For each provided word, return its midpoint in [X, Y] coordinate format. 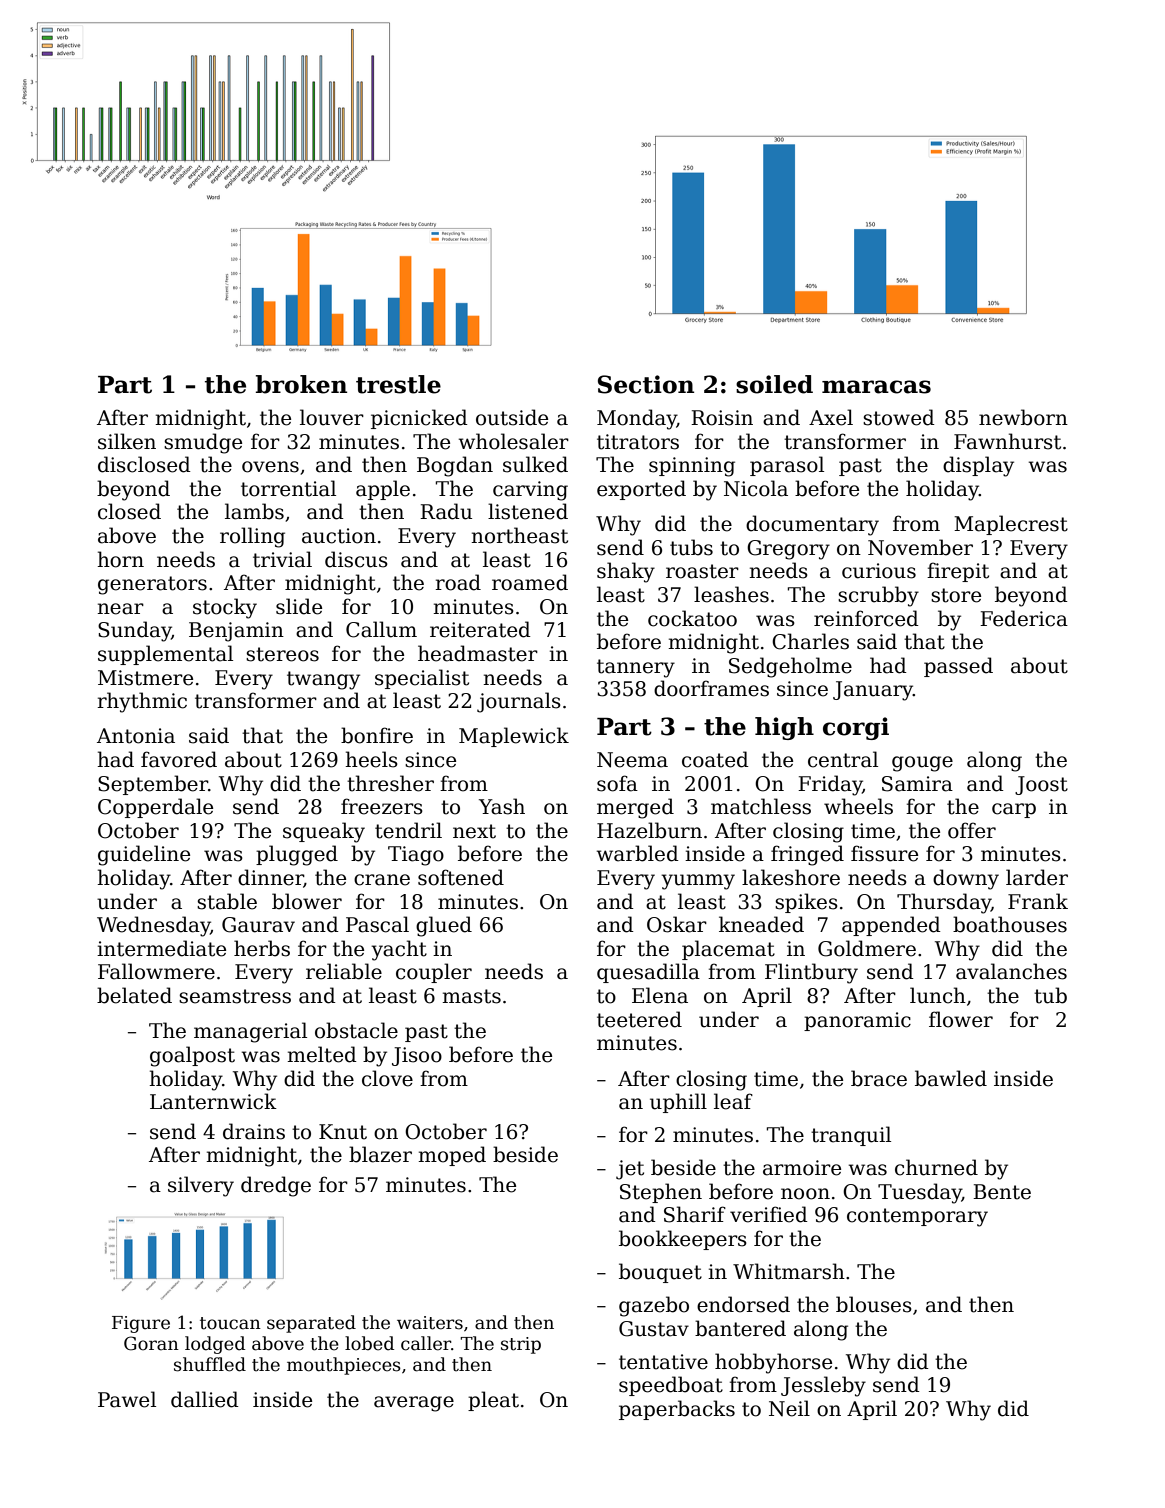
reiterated [480, 629]
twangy [323, 680]
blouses [874, 1304]
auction [339, 536]
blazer [380, 1154]
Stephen [661, 1193]
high [784, 728]
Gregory [788, 550]
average [414, 1404]
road [458, 582]
